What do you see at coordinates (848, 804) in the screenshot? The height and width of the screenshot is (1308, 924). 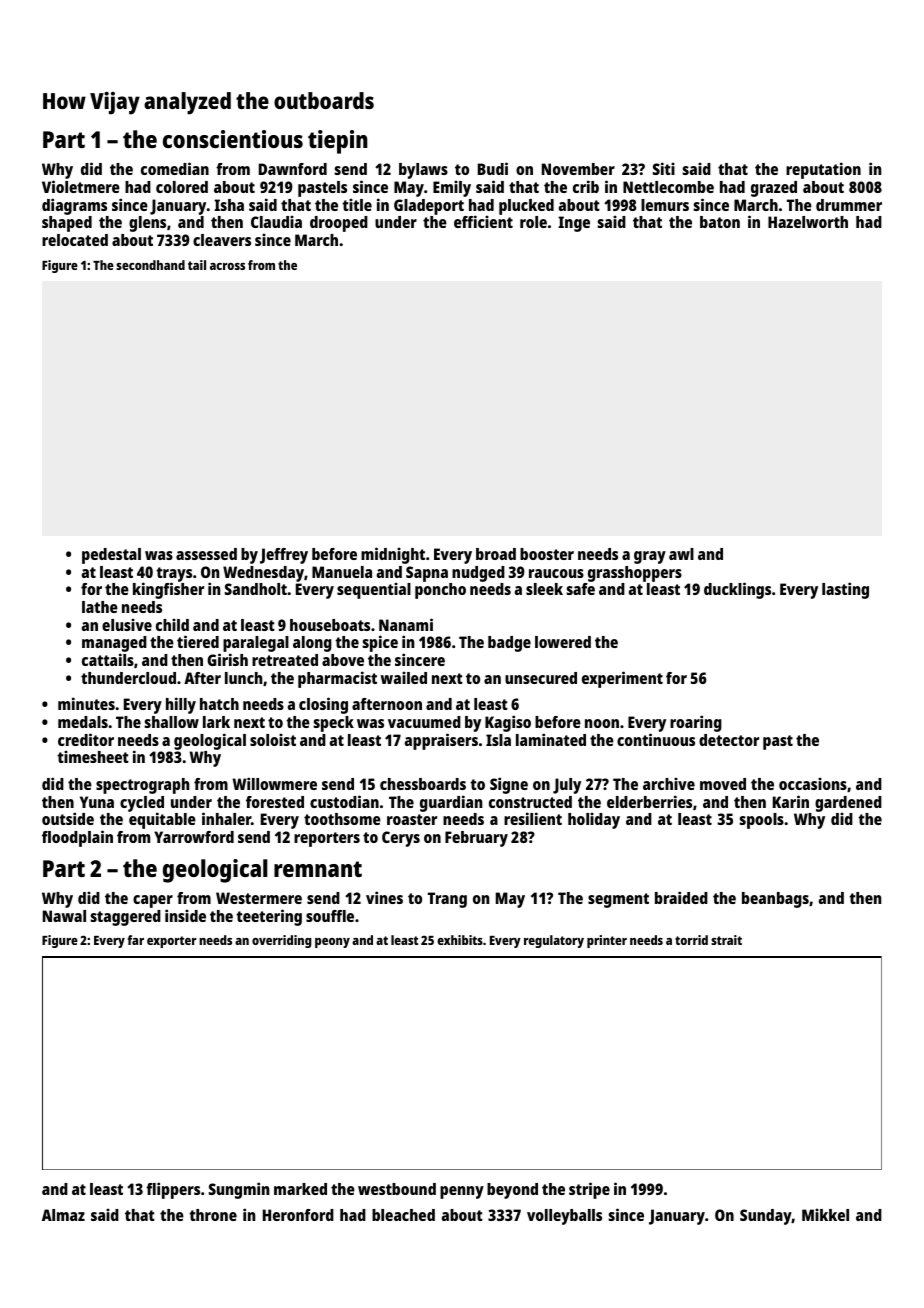 I see `gardened` at bounding box center [848, 804].
